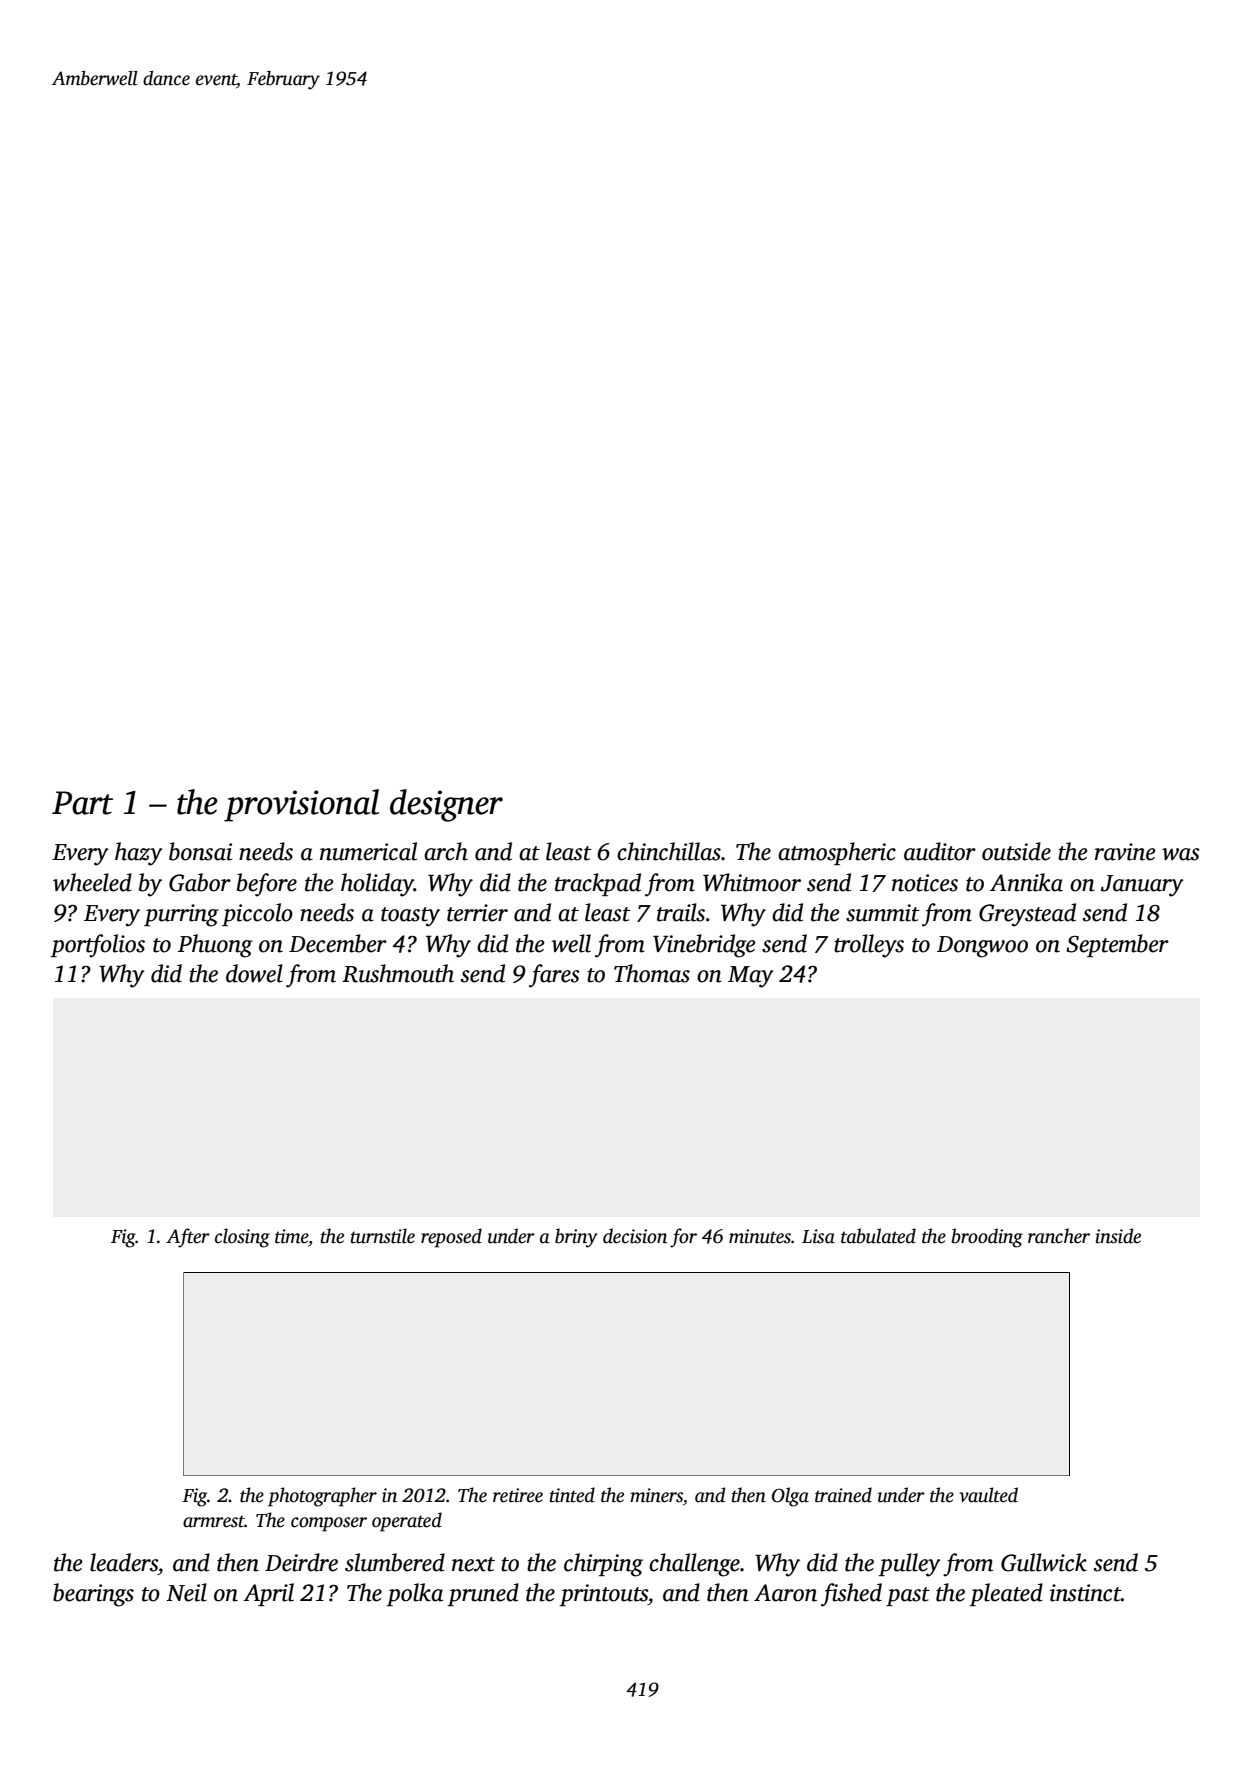 The width and height of the document is (1253, 1772). What do you see at coordinates (869, 946) in the document?
I see `trolleys` at bounding box center [869, 946].
